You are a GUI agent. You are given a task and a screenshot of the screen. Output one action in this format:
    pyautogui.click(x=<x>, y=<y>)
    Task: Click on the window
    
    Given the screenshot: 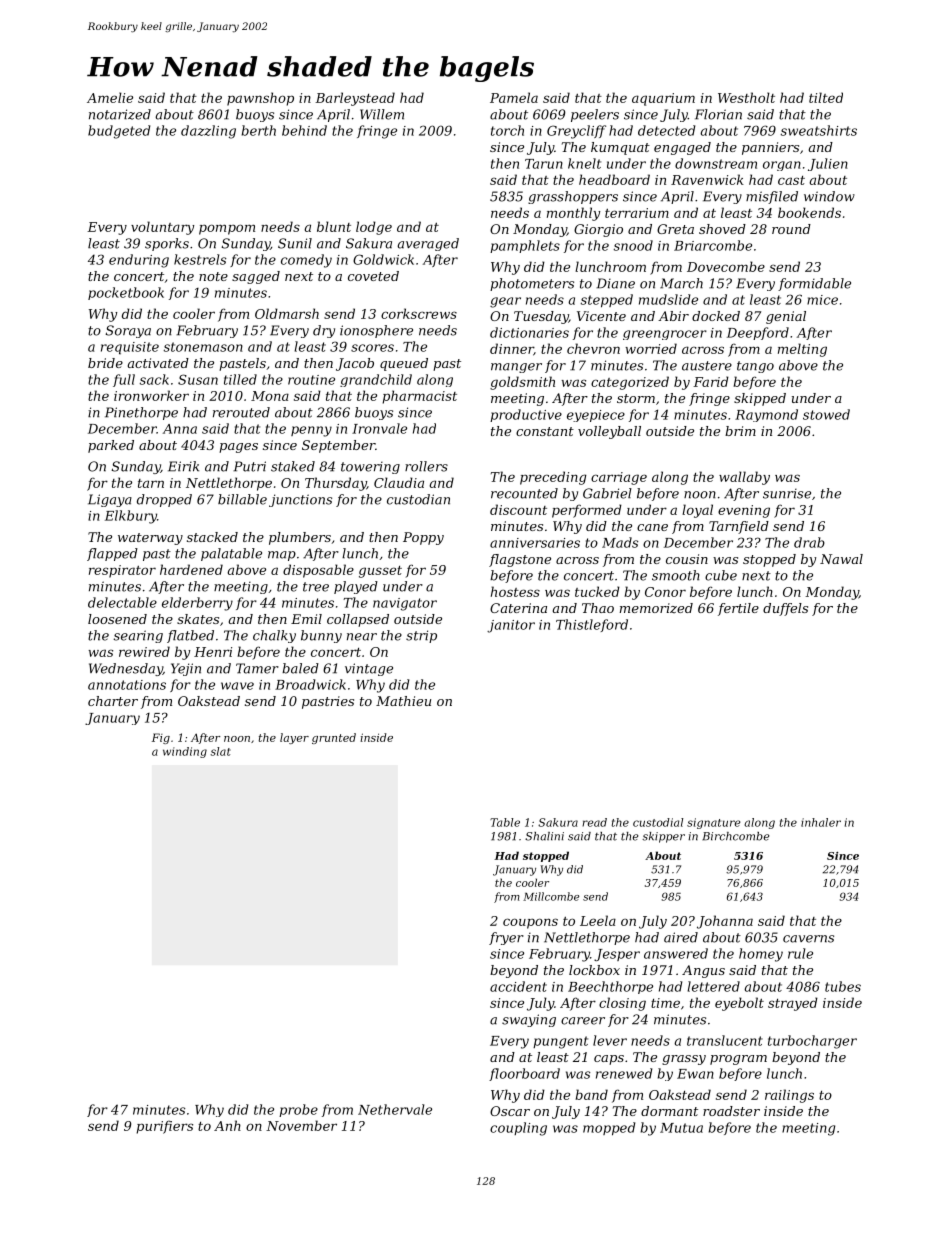 What is the action you would take?
    pyautogui.click(x=829, y=196)
